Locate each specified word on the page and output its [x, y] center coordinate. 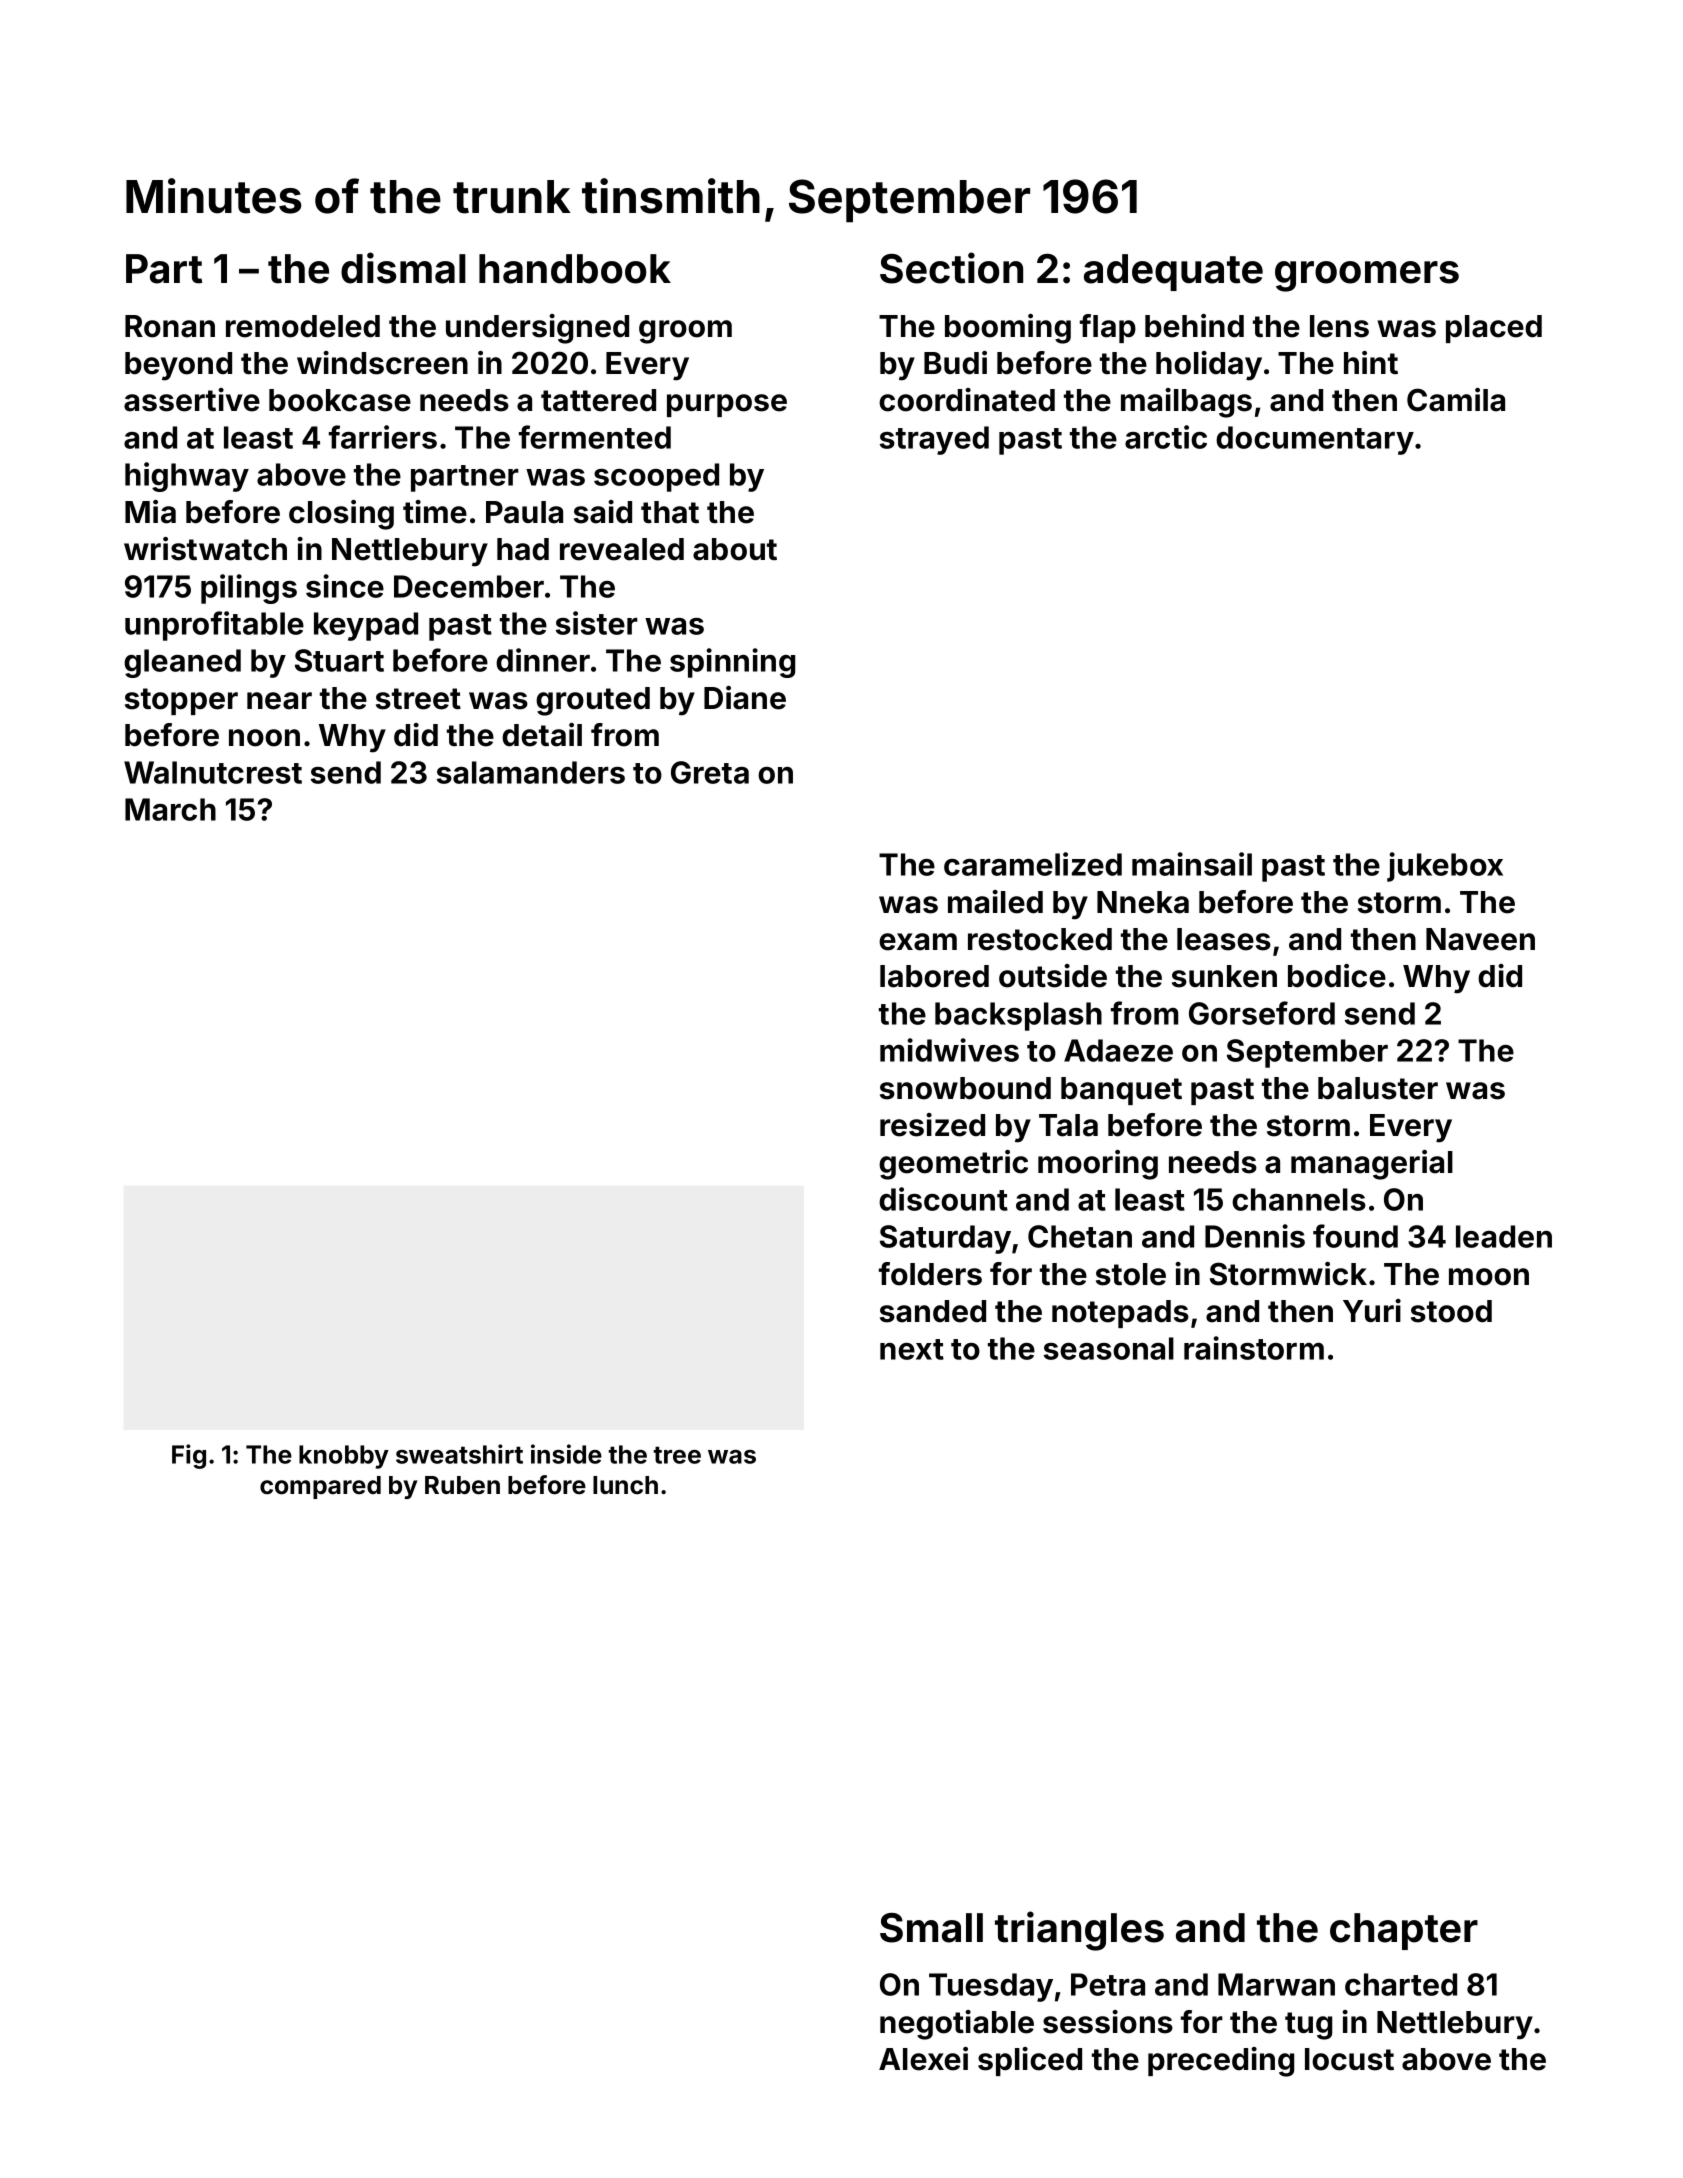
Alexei [923, 2059]
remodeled [303, 326]
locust [1349, 2059]
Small [931, 1928]
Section [951, 268]
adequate [1173, 272]
